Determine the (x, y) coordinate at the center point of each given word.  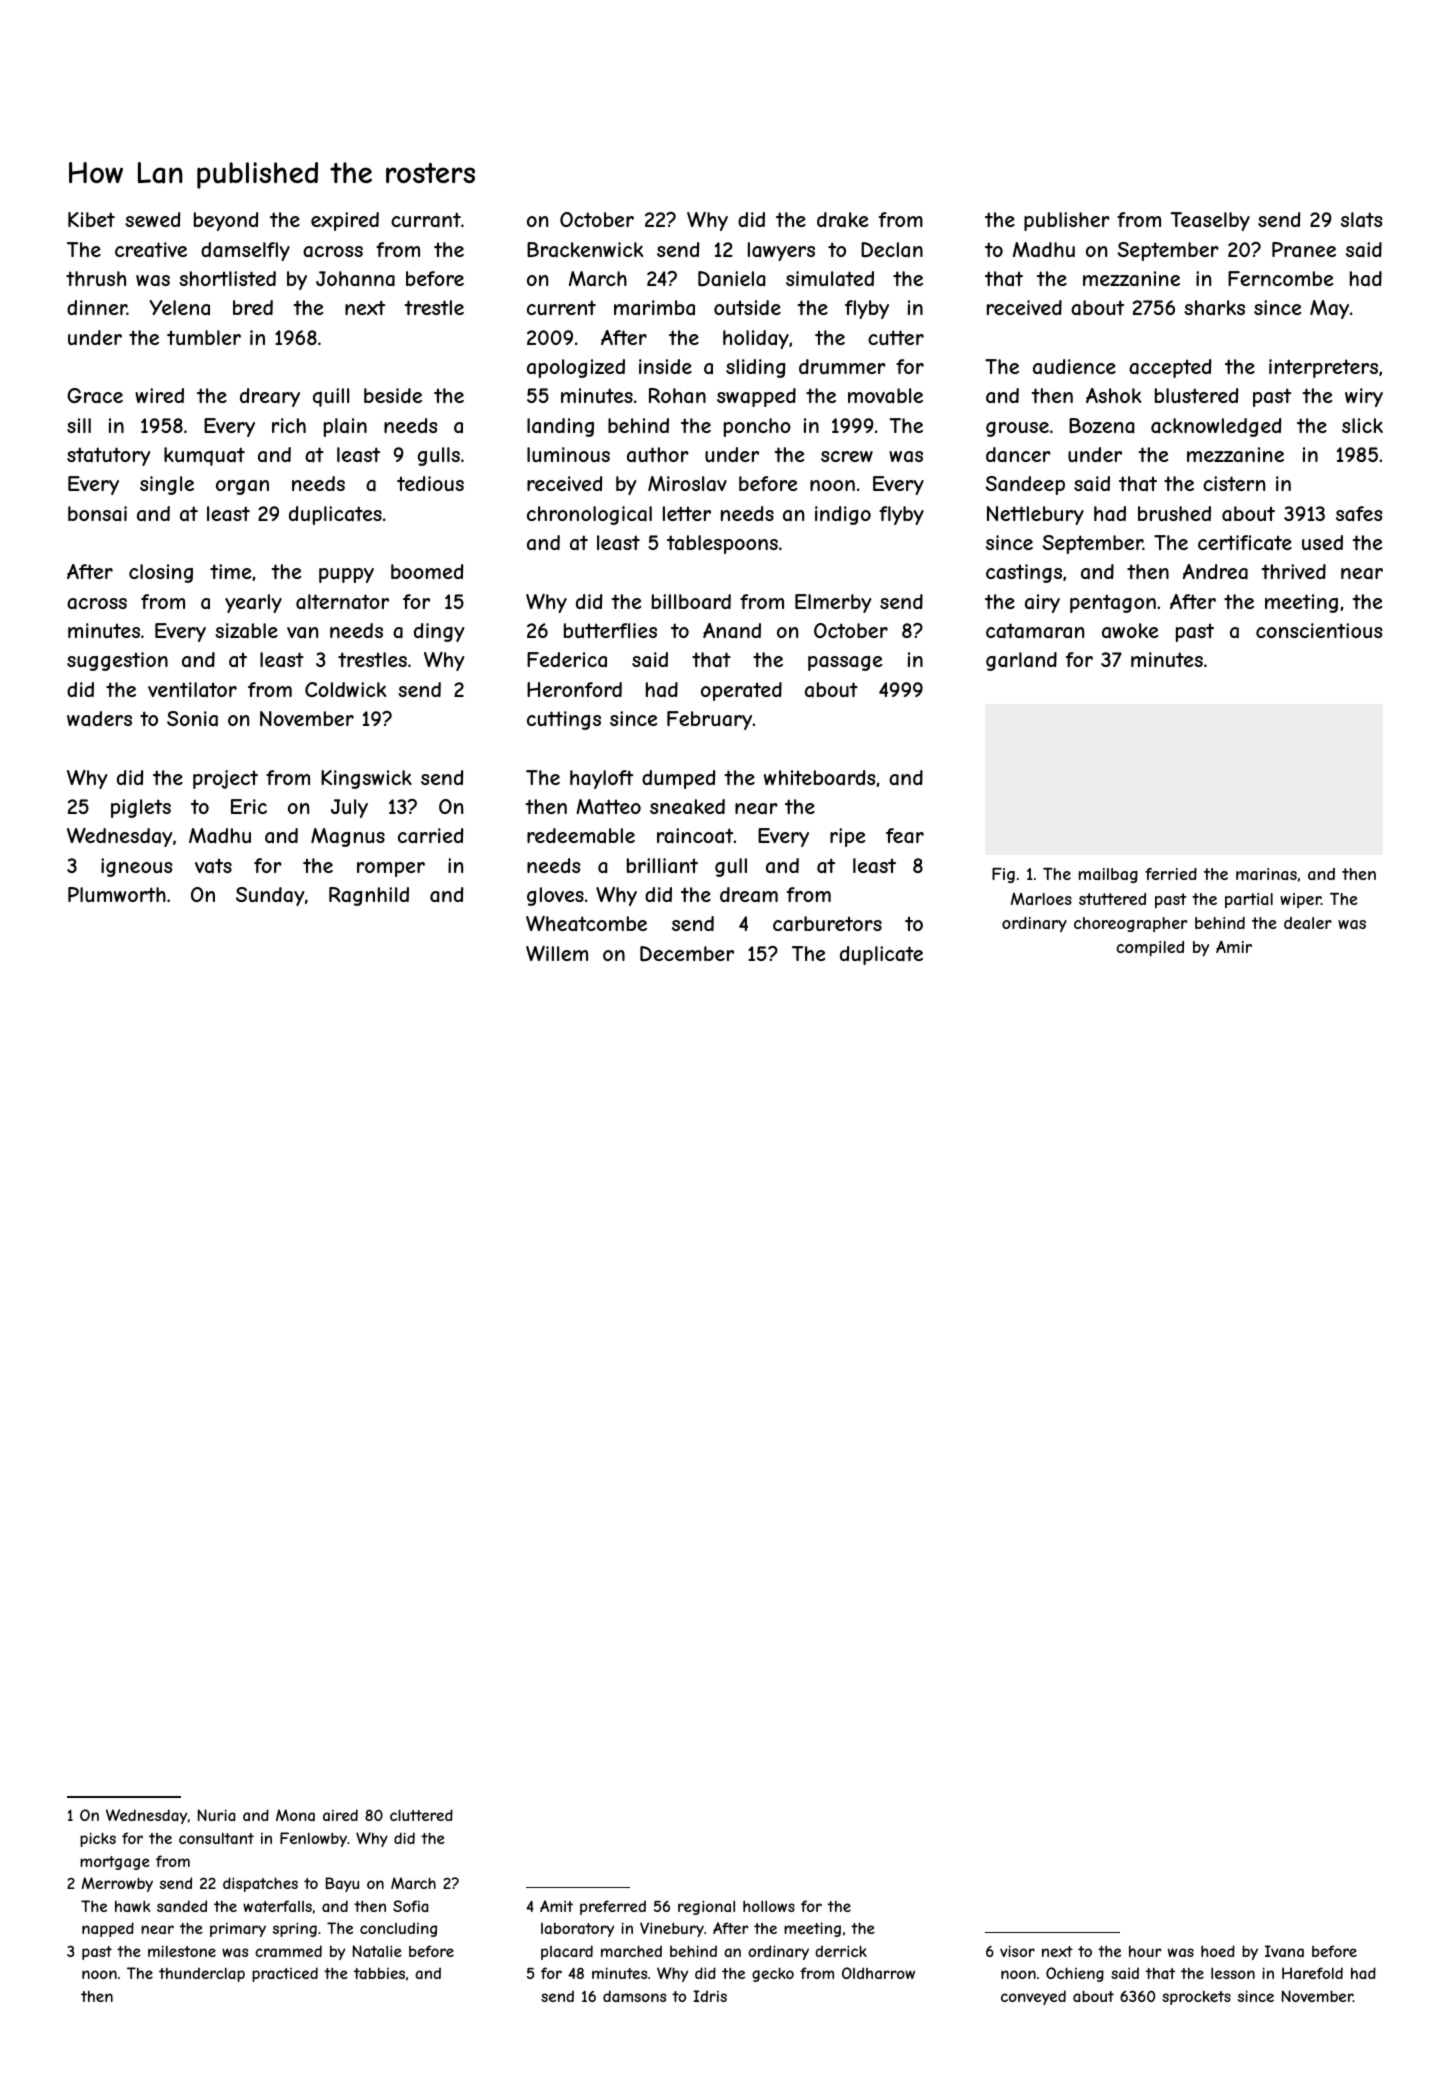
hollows (769, 1906)
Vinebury (672, 1929)
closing (161, 573)
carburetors (827, 924)
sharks (1214, 307)
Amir (1234, 946)
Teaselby (1210, 221)
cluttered (421, 1815)
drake (842, 220)
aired (340, 1815)
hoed (1218, 1951)
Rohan (677, 395)
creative (151, 250)
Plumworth (117, 894)
